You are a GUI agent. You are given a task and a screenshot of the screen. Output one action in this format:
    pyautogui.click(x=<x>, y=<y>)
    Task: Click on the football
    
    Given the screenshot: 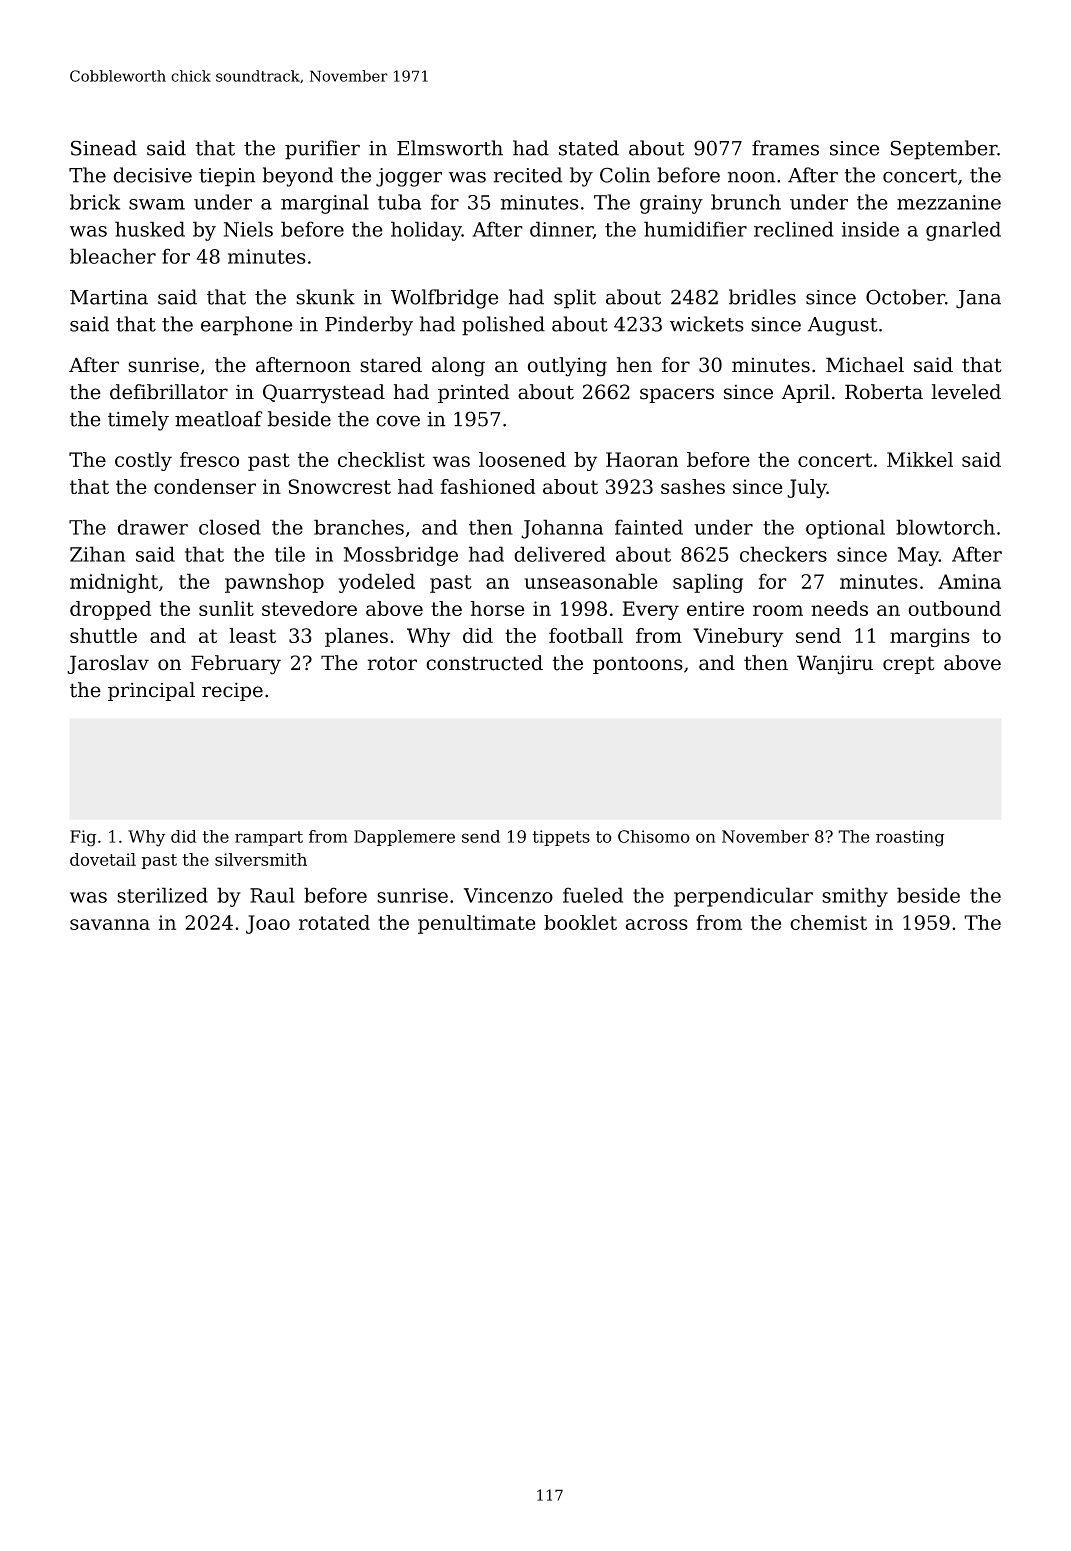 What is the action you would take?
    pyautogui.click(x=586, y=635)
